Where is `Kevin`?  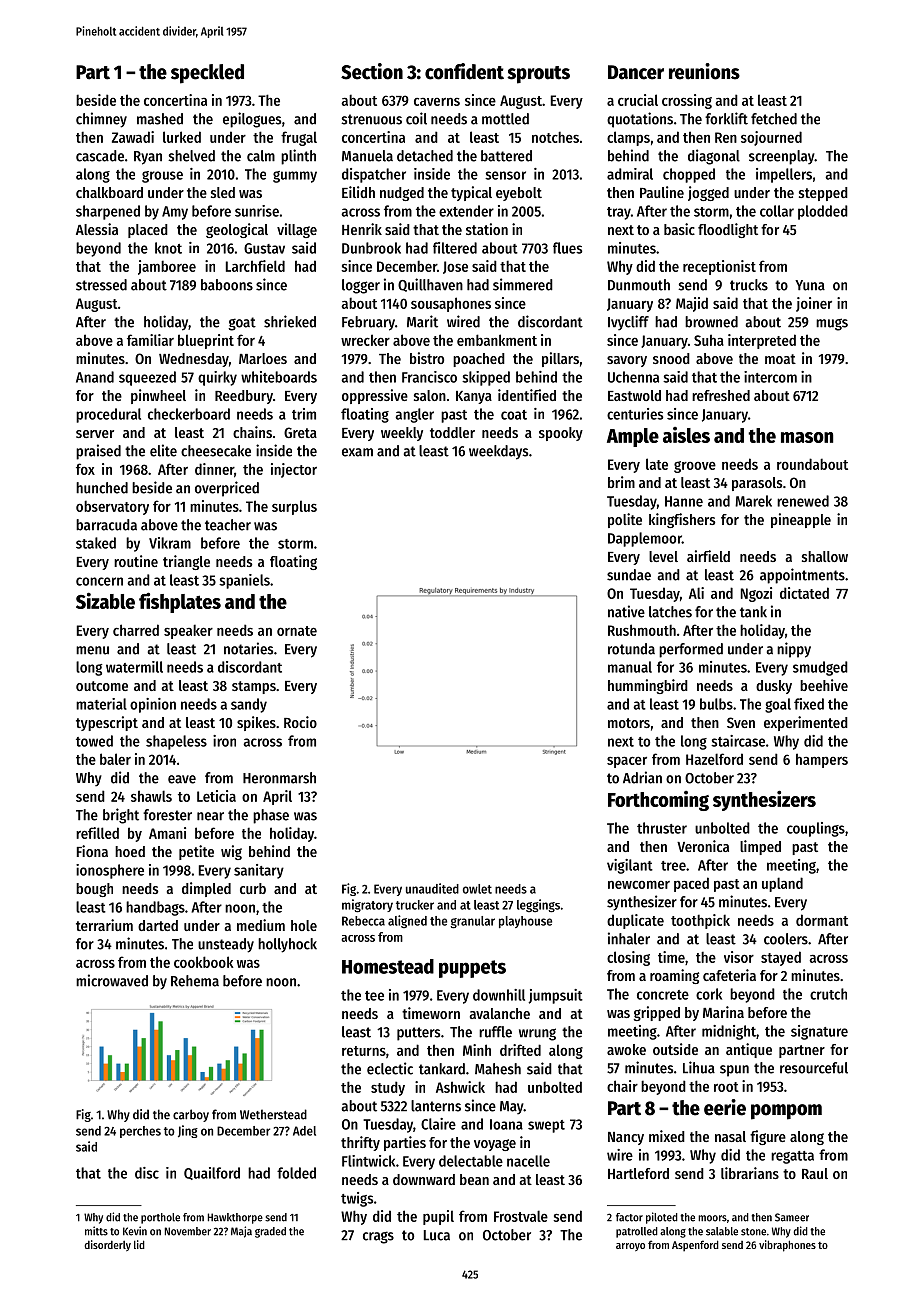
Kevin is located at coordinates (135, 1231).
